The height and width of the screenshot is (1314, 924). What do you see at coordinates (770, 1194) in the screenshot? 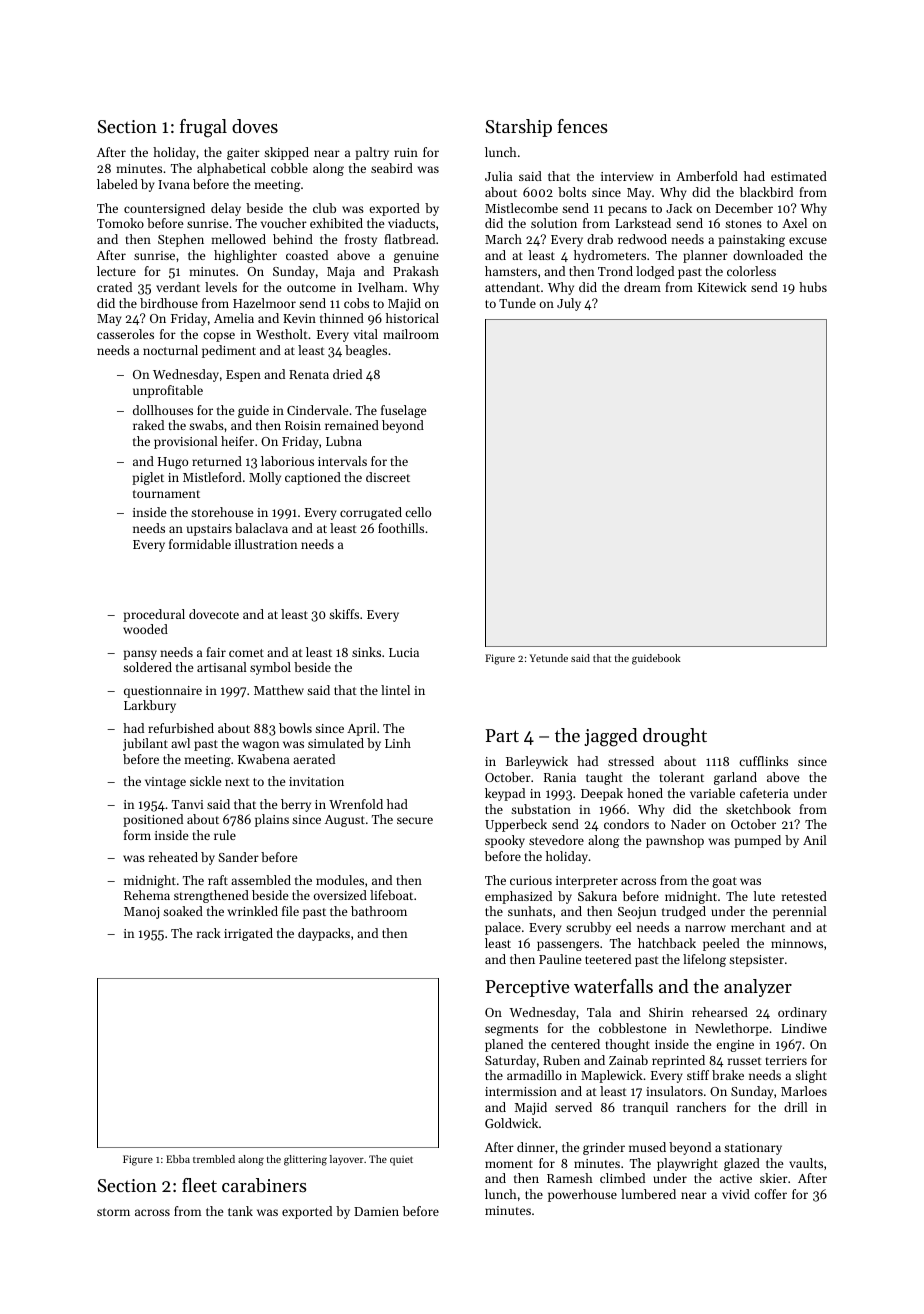
I see `coffer` at bounding box center [770, 1194].
